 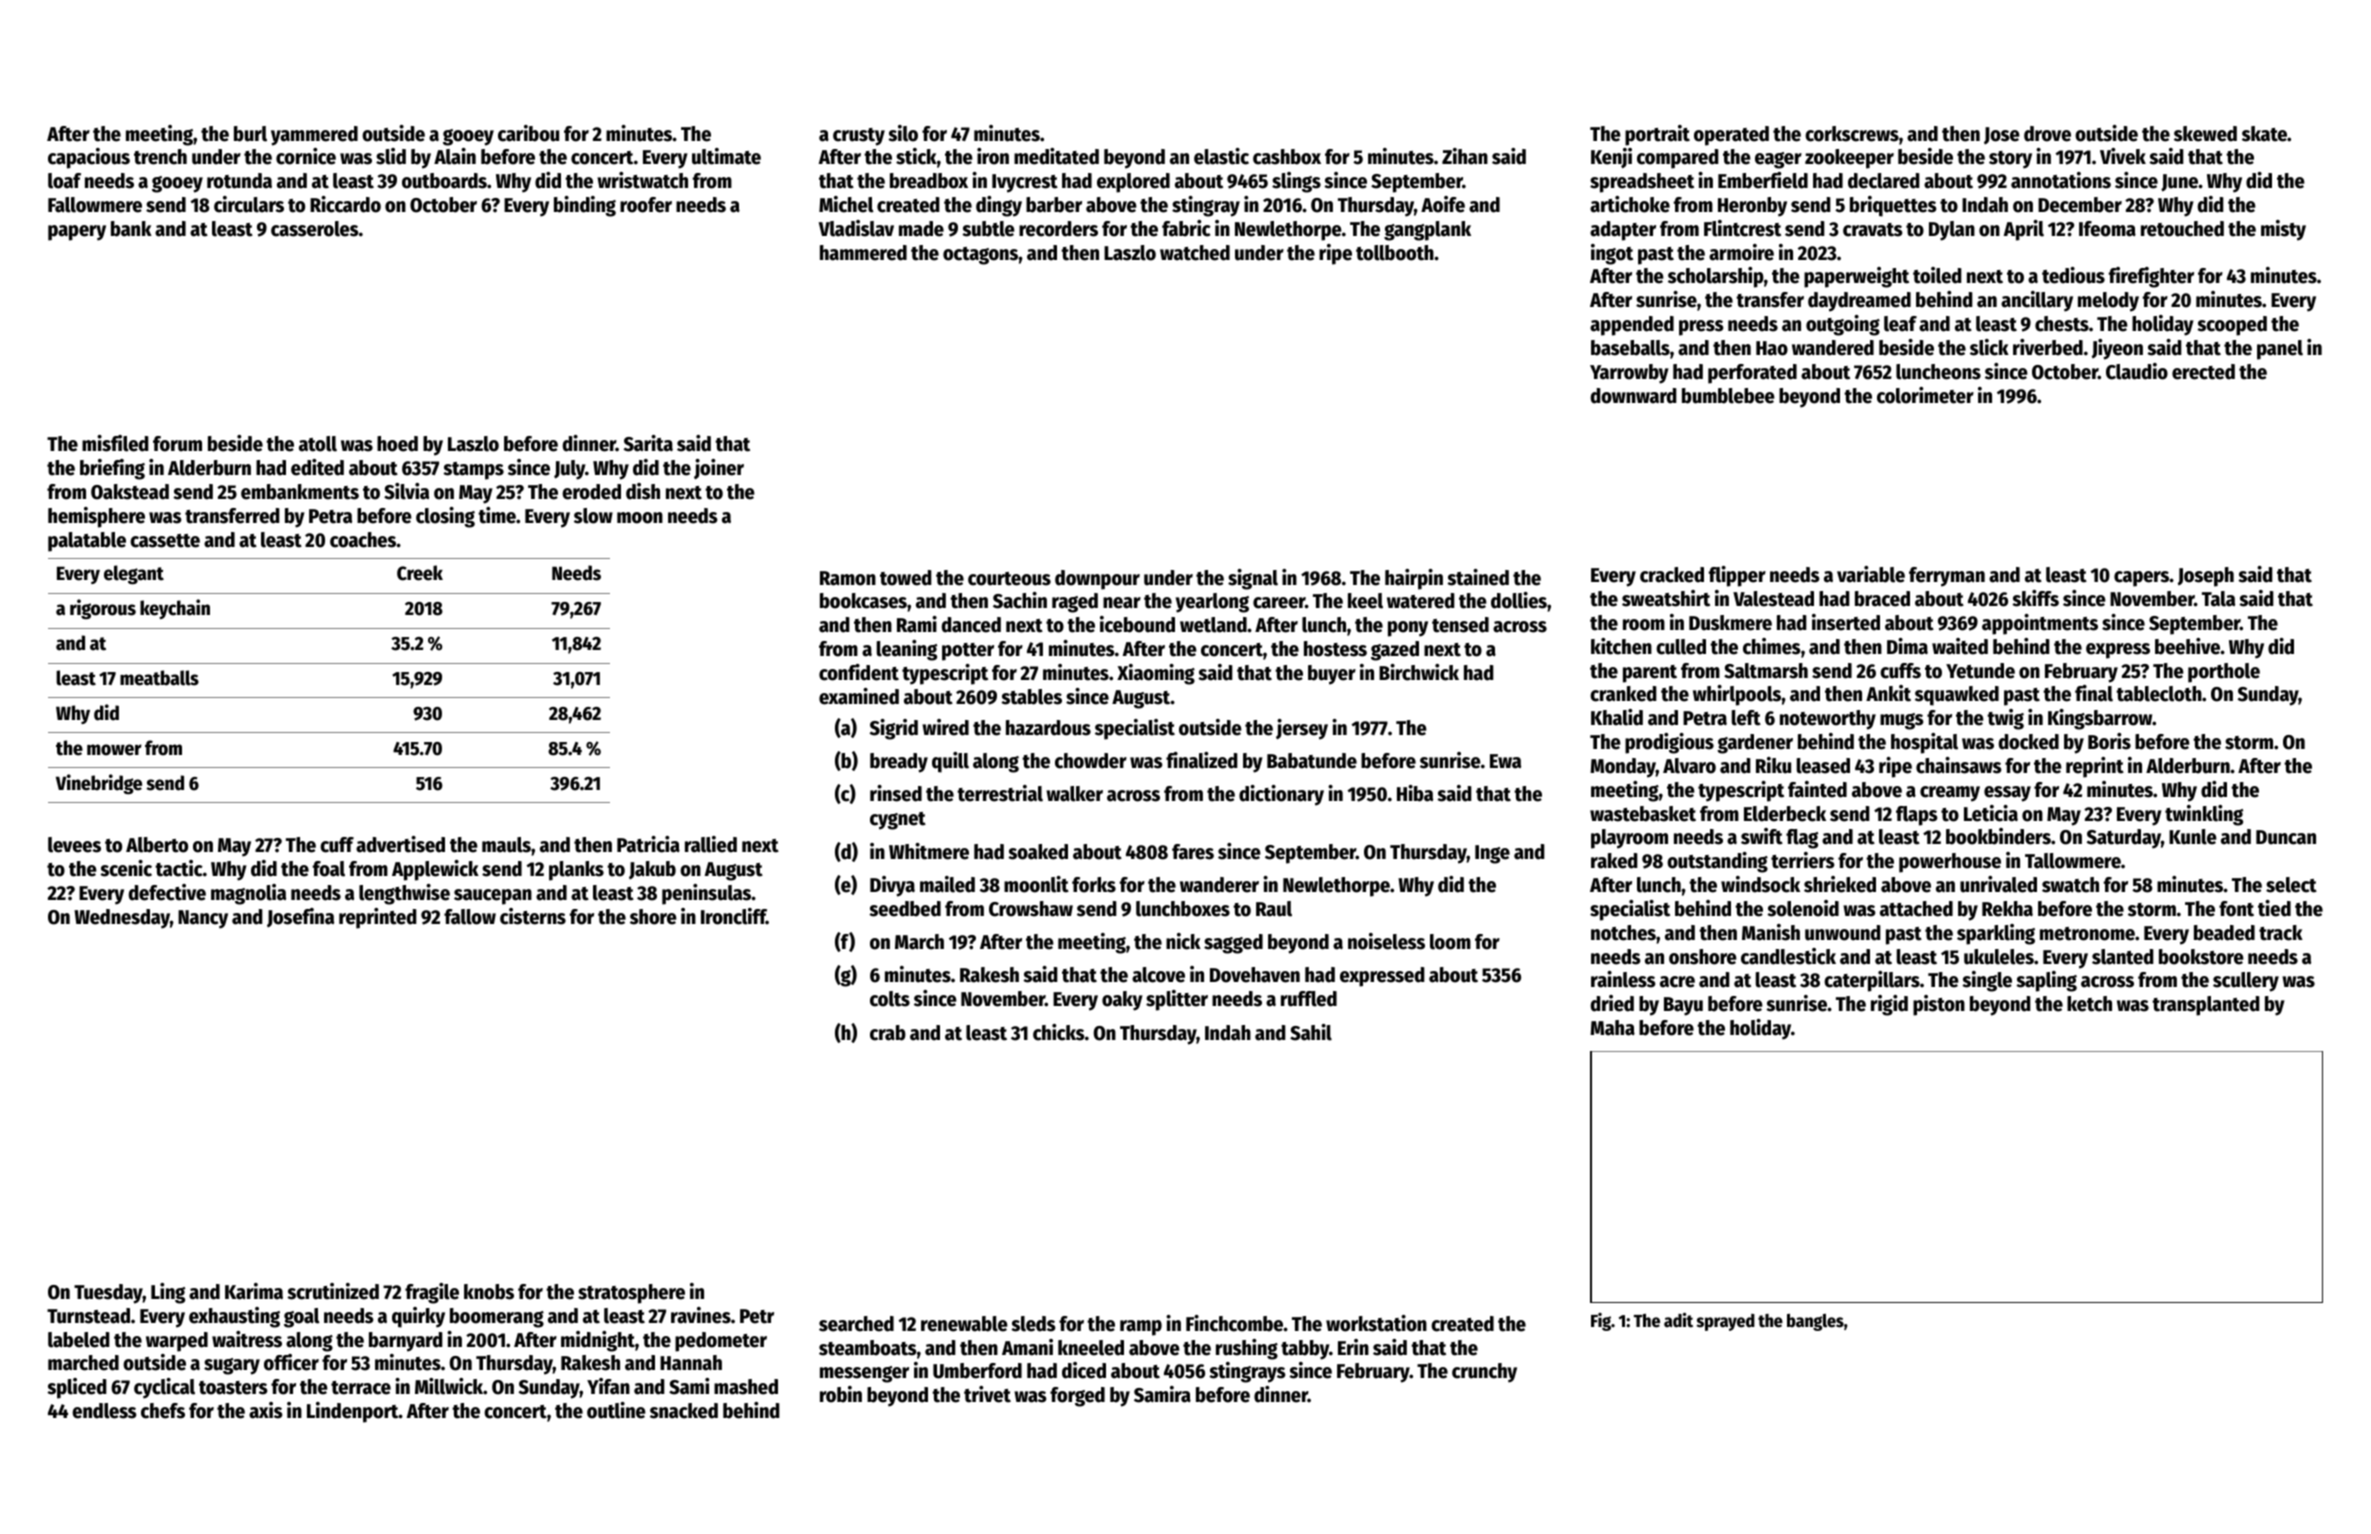 I want to click on squawked, so click(x=1957, y=696).
